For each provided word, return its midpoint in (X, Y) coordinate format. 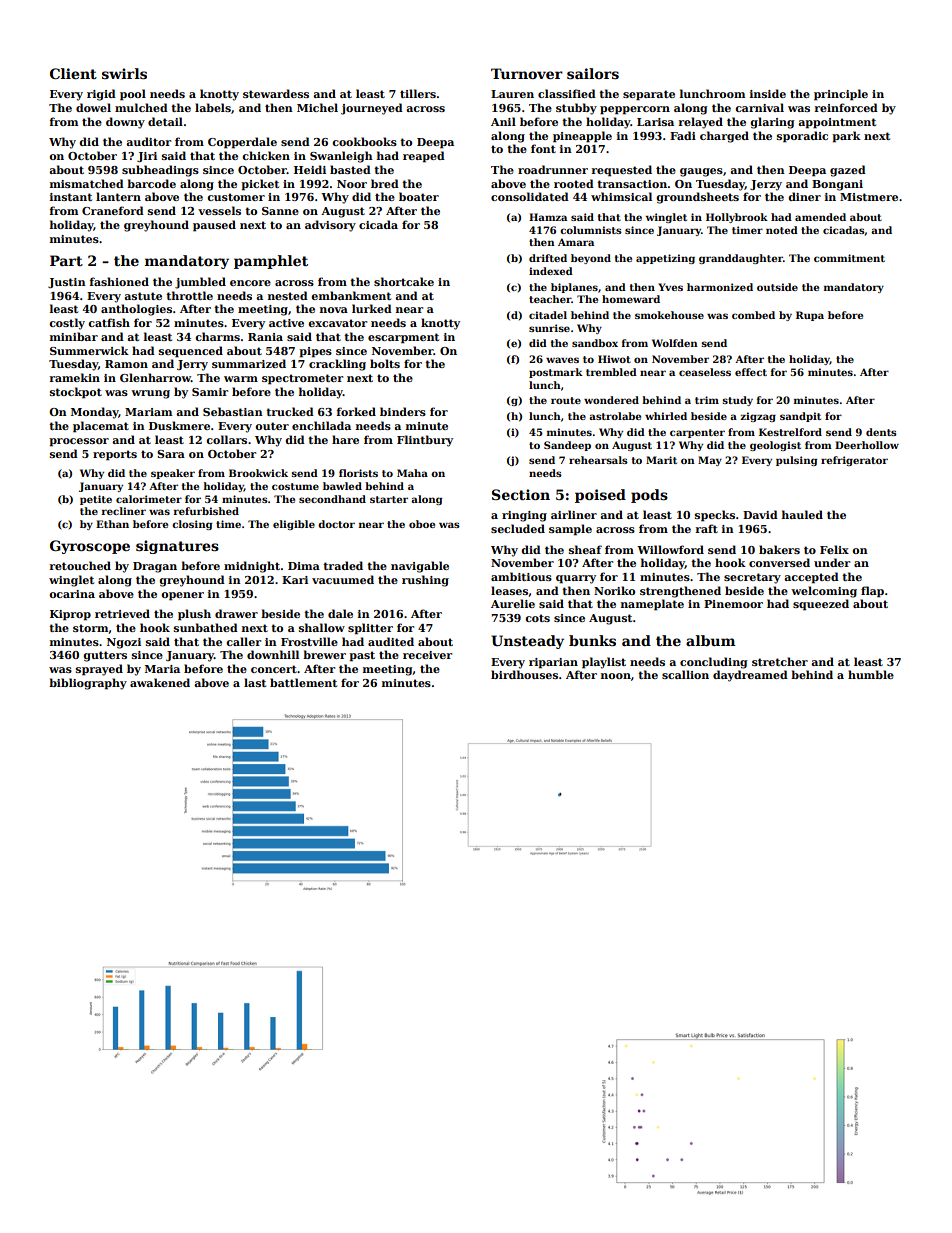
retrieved (122, 613)
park (846, 137)
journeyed (372, 109)
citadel (548, 315)
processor (79, 442)
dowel (93, 107)
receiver (427, 655)
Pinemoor (733, 604)
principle (841, 95)
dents (881, 432)
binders (403, 411)
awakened (160, 682)
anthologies (136, 310)
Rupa (810, 316)
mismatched (87, 183)
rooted (574, 183)
